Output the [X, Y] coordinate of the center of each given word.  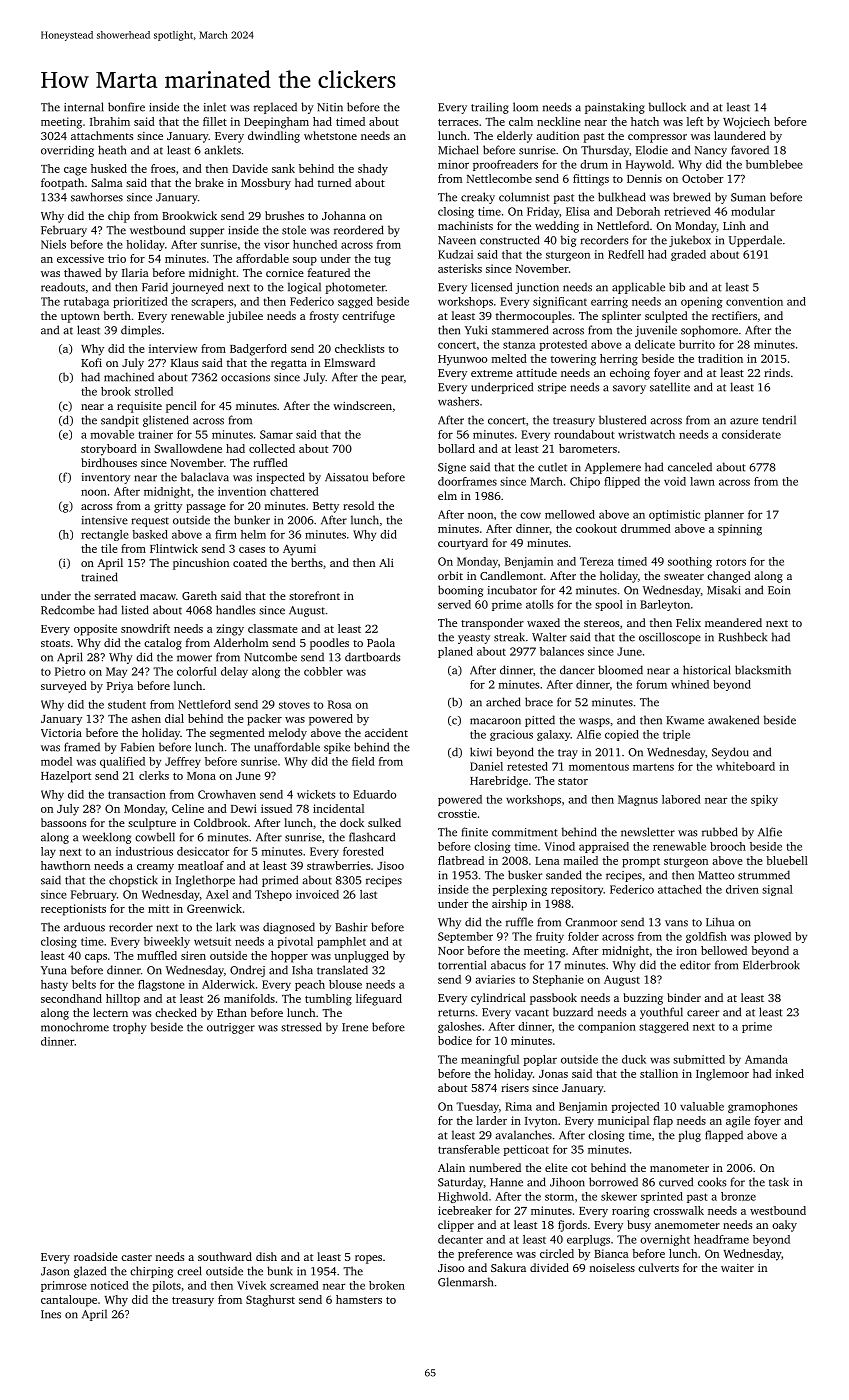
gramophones [762, 1107]
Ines [51, 1314]
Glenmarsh [465, 1282]
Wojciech [746, 123]
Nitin [330, 107]
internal [84, 107]
